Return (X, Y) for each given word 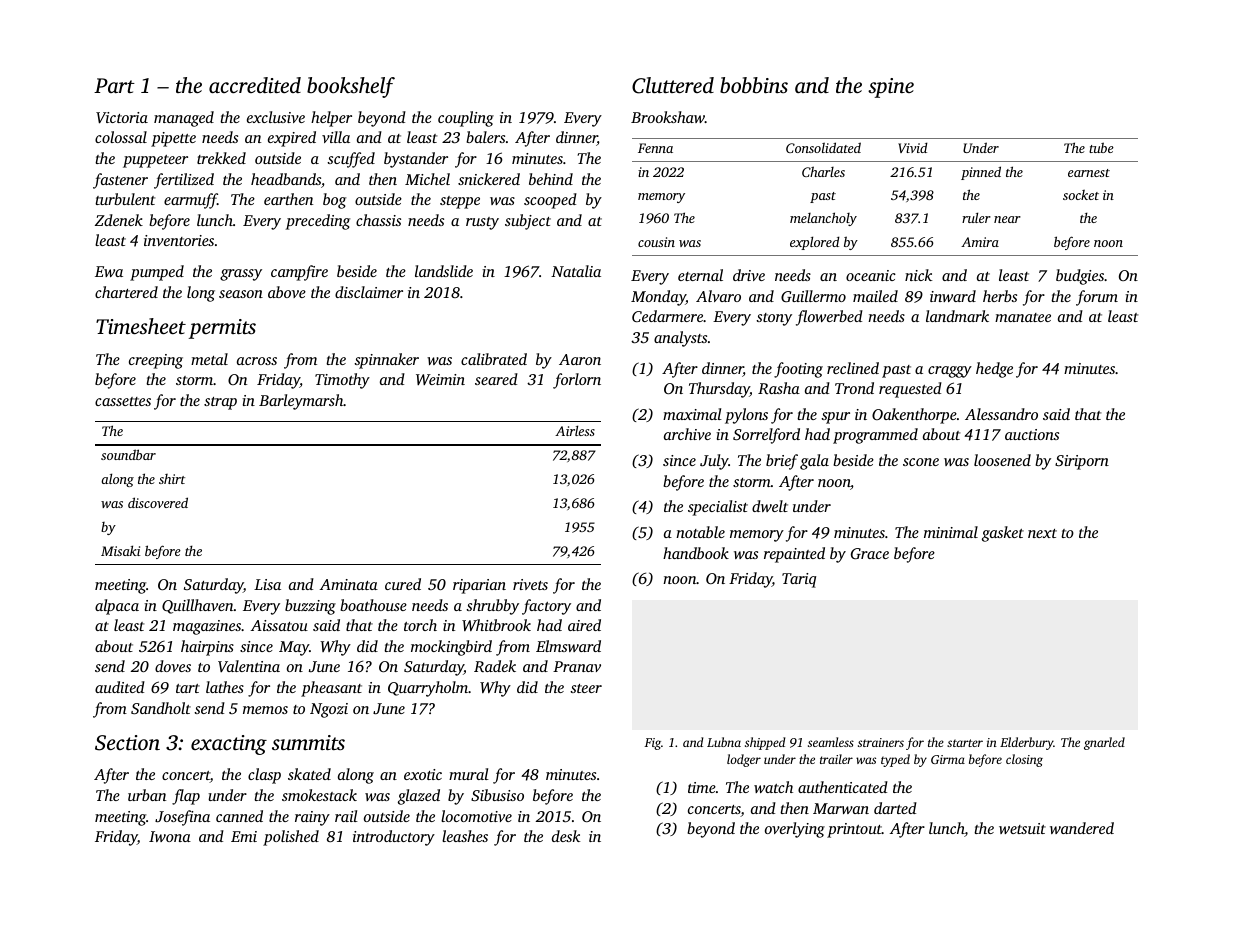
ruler (976, 217)
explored (815, 243)
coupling (466, 119)
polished (291, 838)
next (1042, 533)
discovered (158, 502)
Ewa (109, 271)
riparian (479, 586)
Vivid (913, 147)
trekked (221, 158)
